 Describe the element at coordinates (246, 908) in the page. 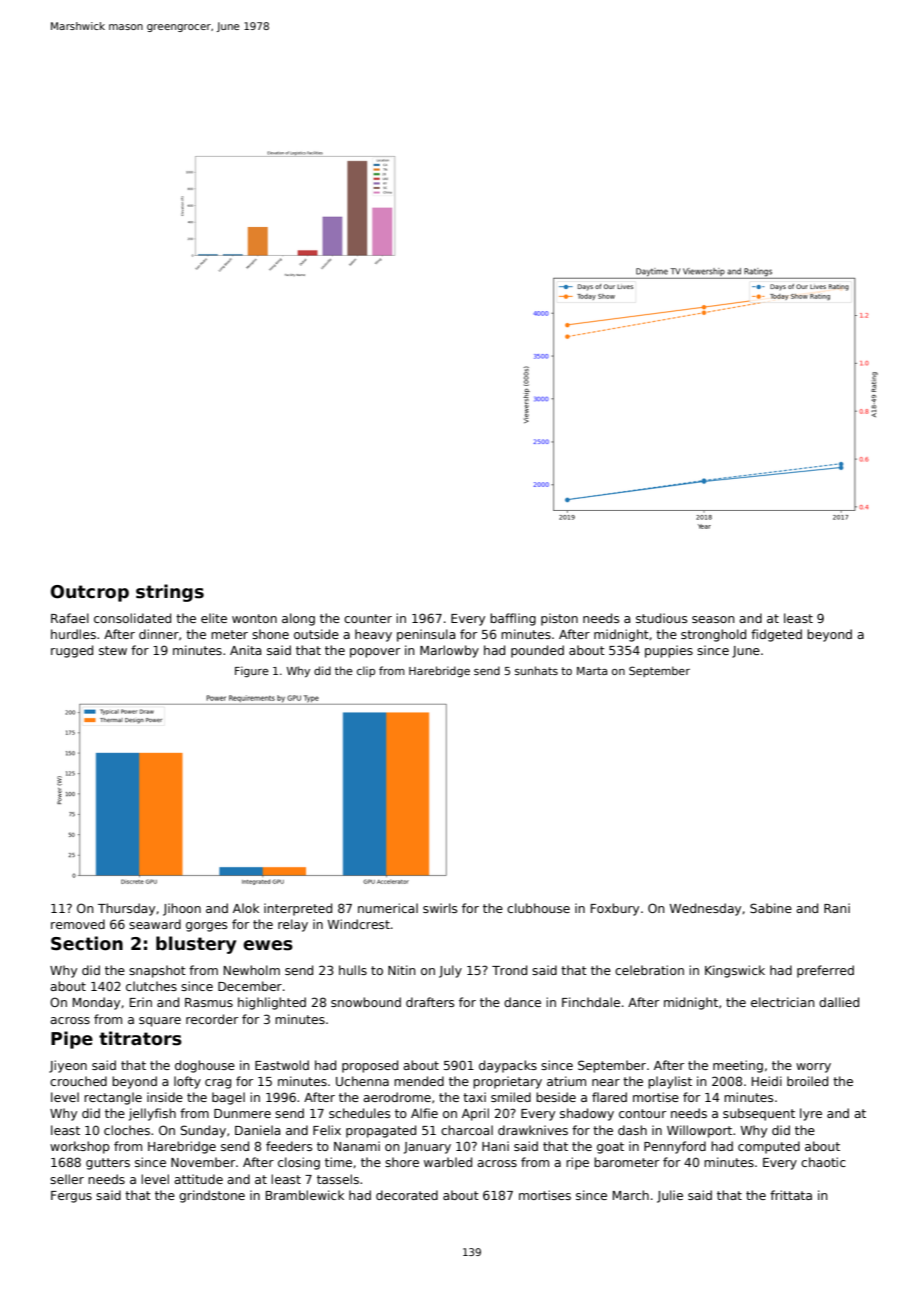

I see `Alok` at that location.
